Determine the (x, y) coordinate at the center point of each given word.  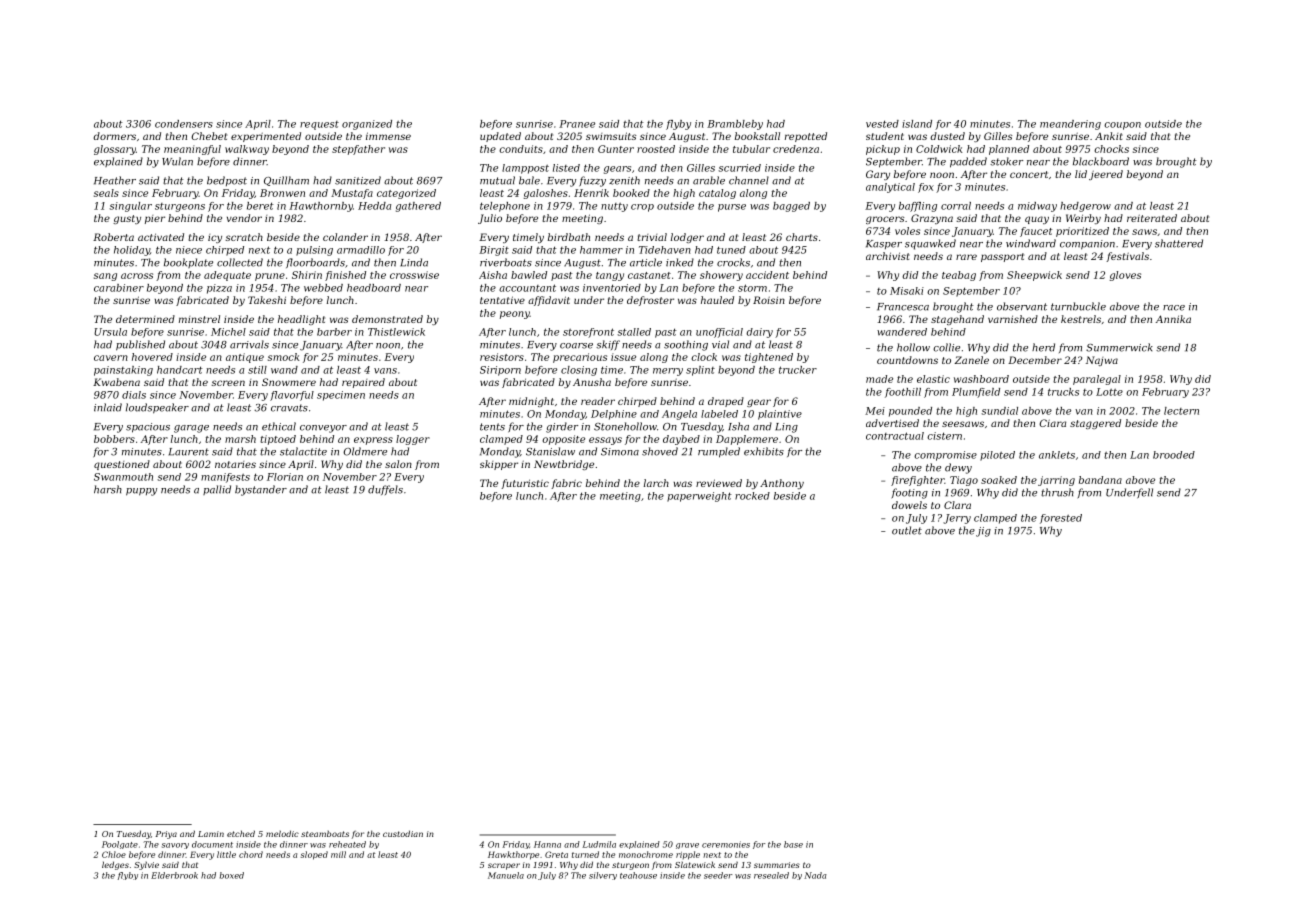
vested (882, 124)
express (373, 441)
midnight (531, 402)
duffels (385, 490)
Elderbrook (174, 875)
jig (983, 532)
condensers (184, 124)
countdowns (907, 360)
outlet (907, 530)
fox (926, 188)
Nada (815, 875)
